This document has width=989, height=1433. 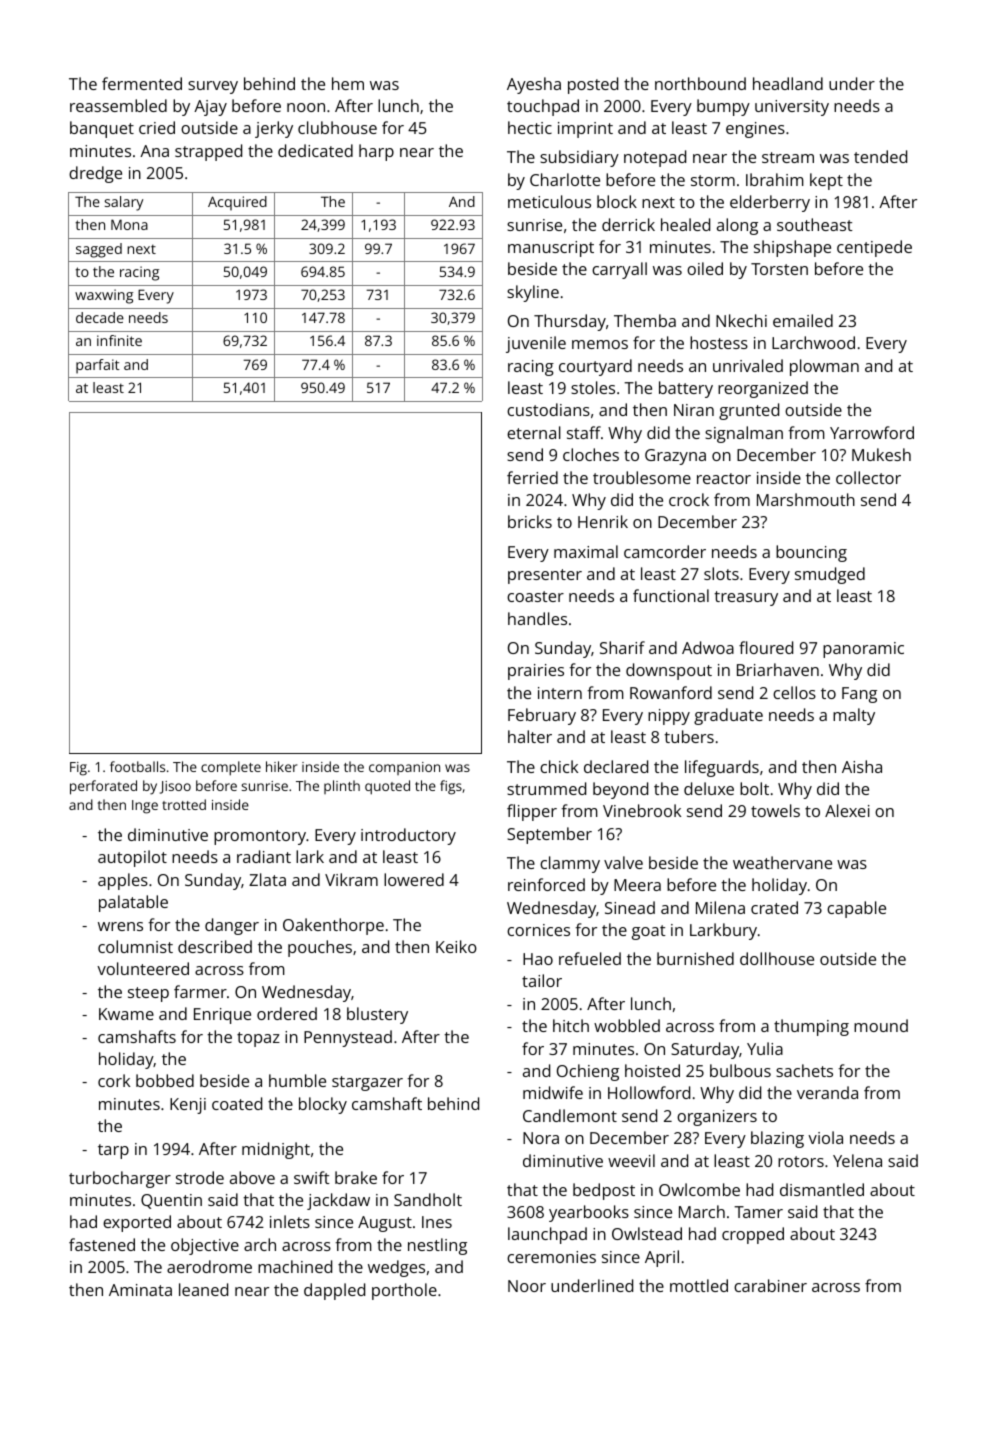 What do you see at coordinates (847, 810) in the document?
I see `Alexei` at bounding box center [847, 810].
